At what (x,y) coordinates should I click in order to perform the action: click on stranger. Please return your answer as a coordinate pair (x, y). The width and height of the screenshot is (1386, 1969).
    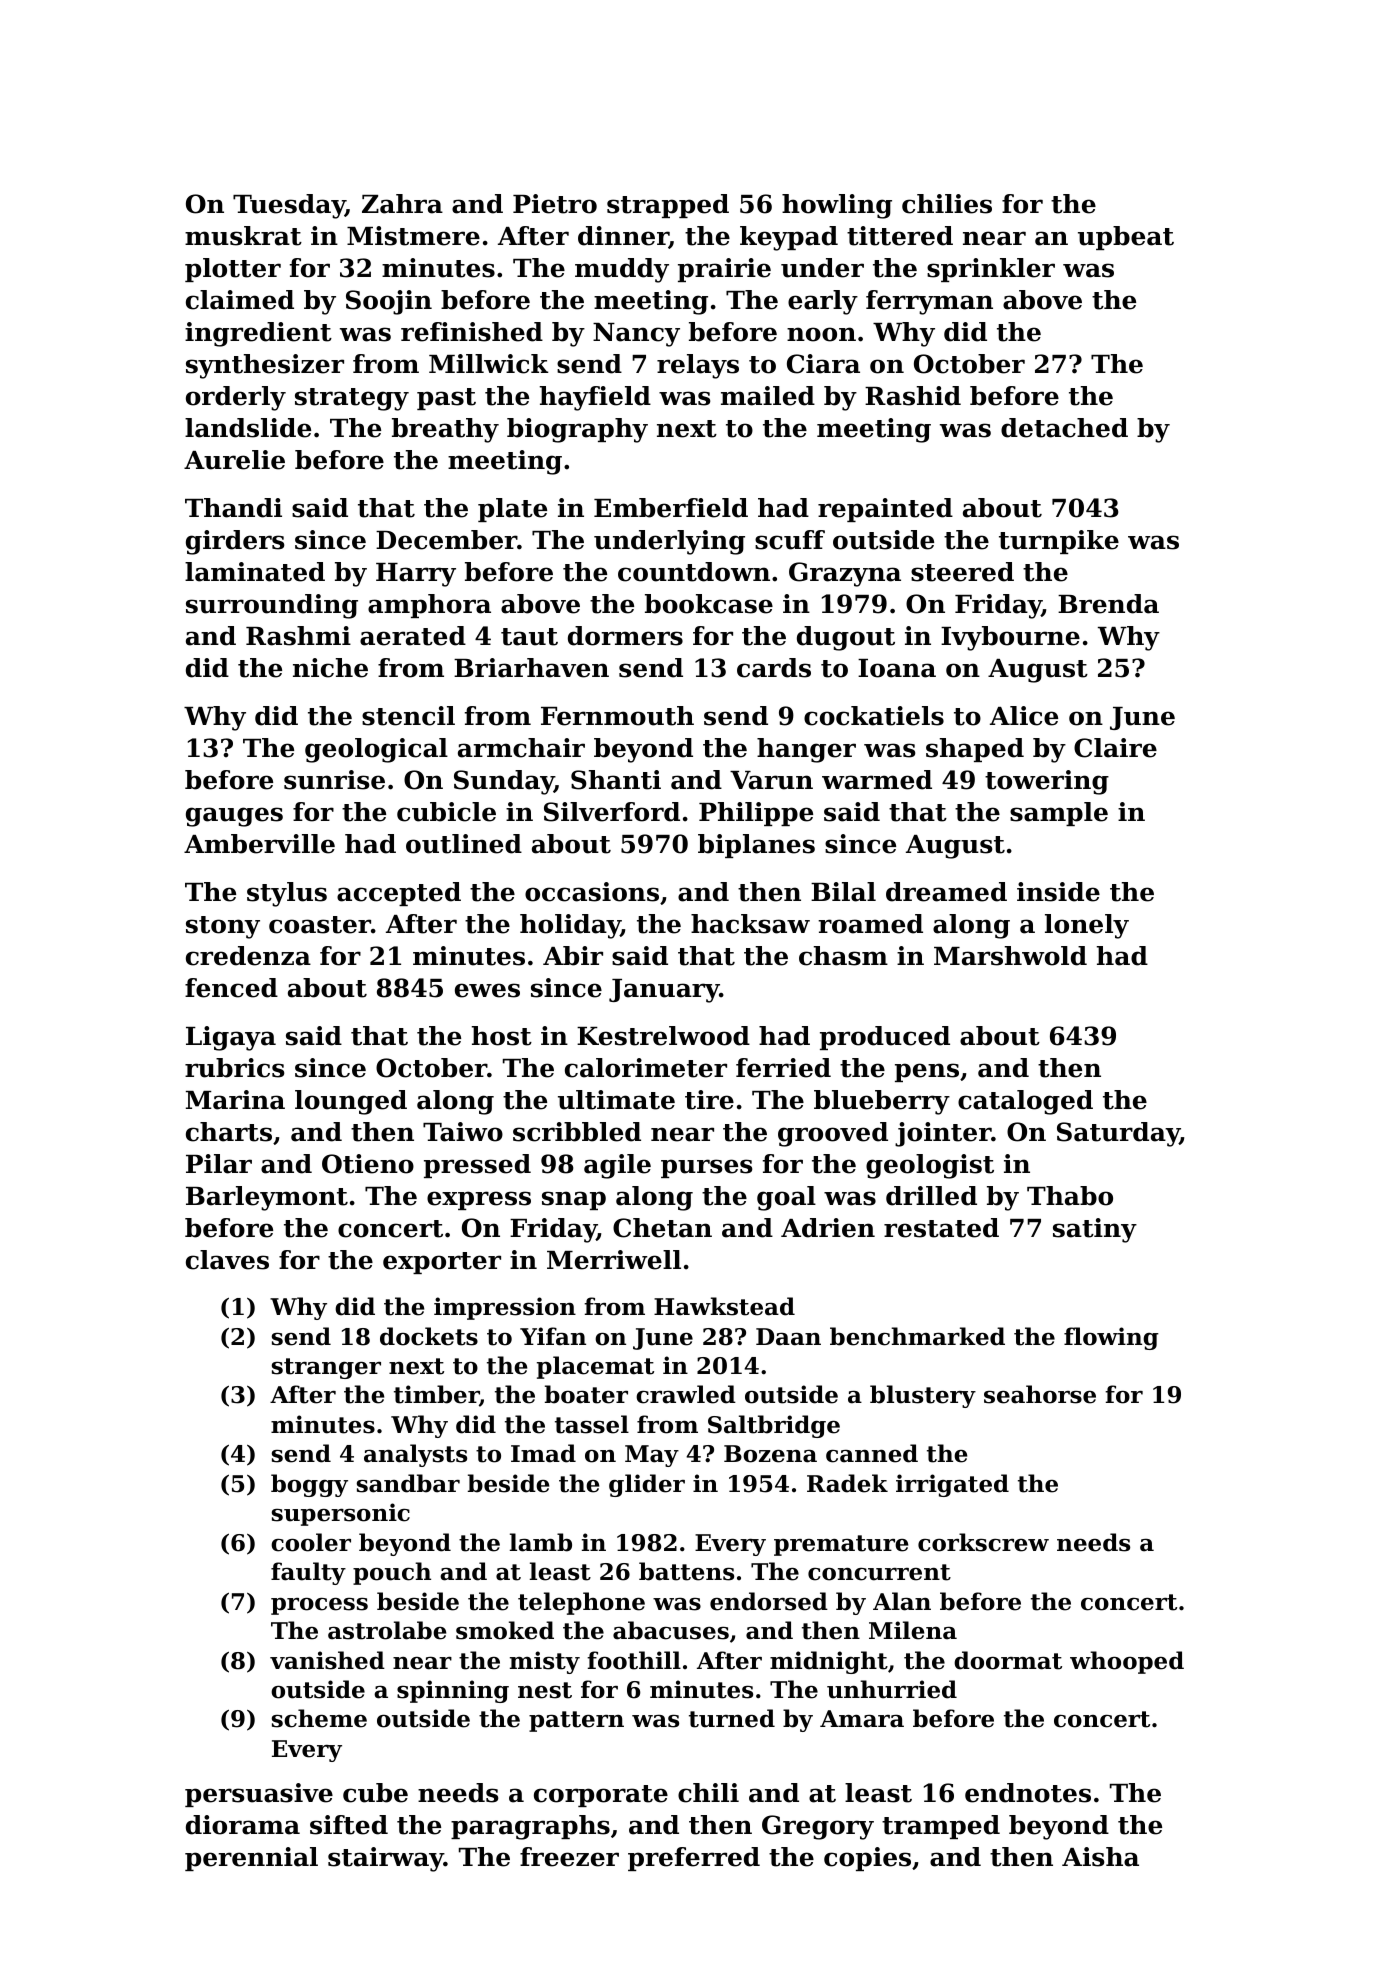
    Looking at the image, I should click on (326, 1368).
